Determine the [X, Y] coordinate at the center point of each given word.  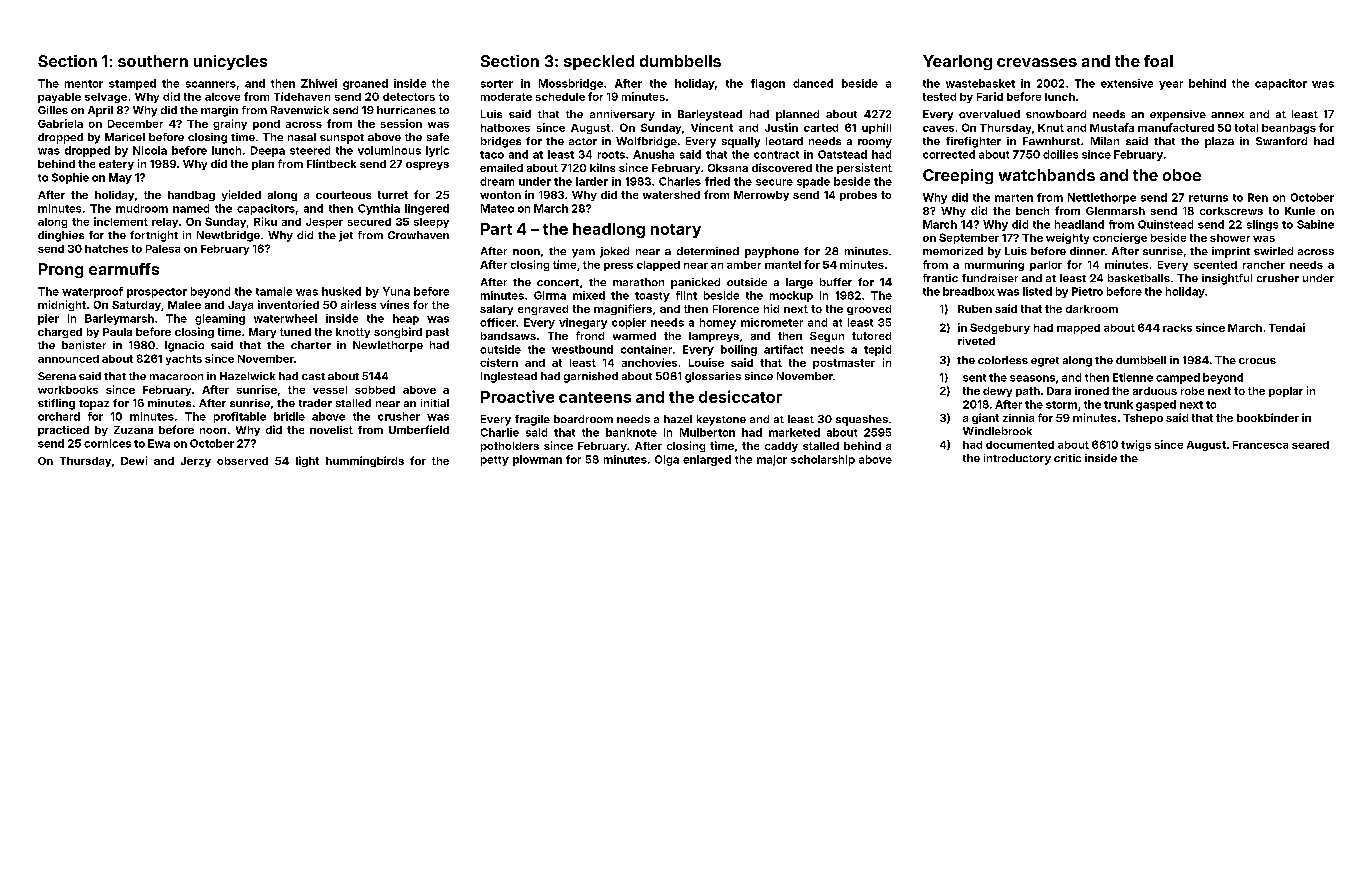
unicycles [230, 62]
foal [1158, 61]
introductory [1017, 459]
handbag [191, 196]
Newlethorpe [388, 346]
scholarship [823, 460]
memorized [953, 251]
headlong [609, 230]
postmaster [844, 364]
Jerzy [196, 462]
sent [974, 378]
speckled [599, 62]
